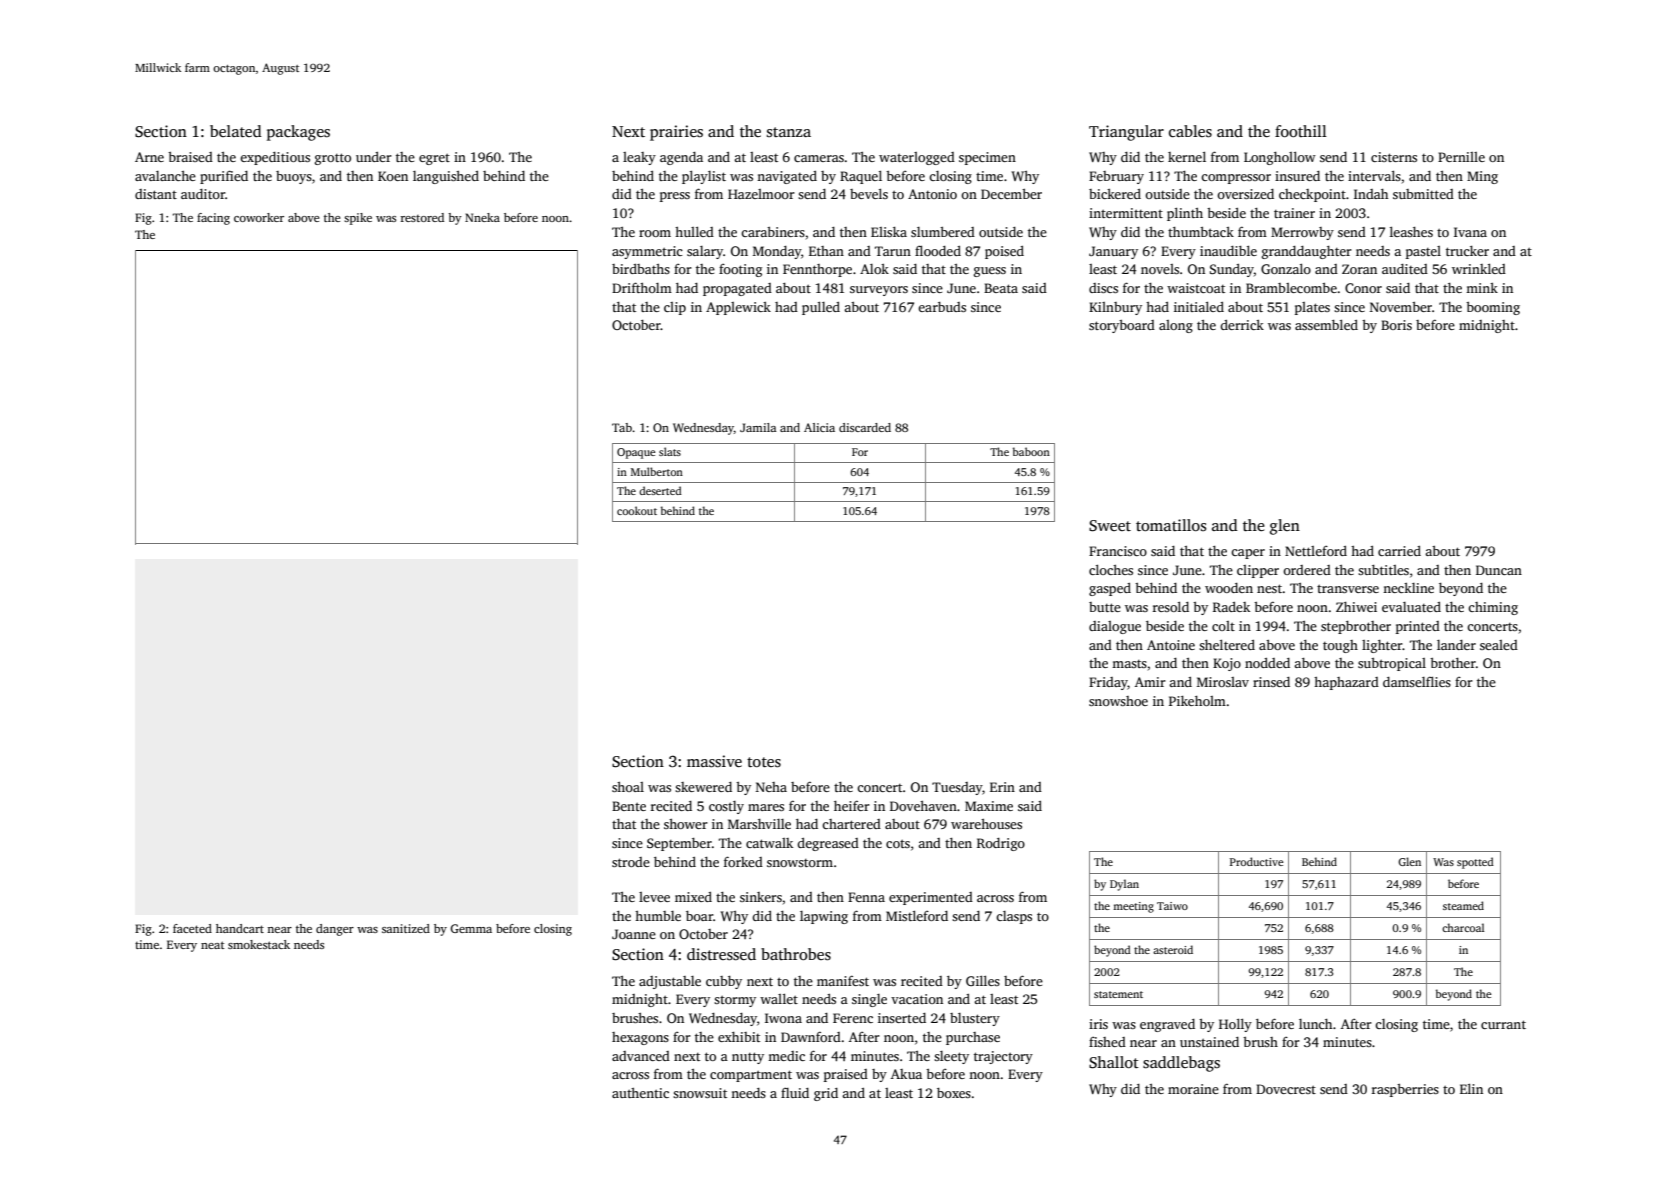 The width and height of the screenshot is (1667, 1179). What do you see at coordinates (714, 761) in the screenshot?
I see `massive` at bounding box center [714, 761].
